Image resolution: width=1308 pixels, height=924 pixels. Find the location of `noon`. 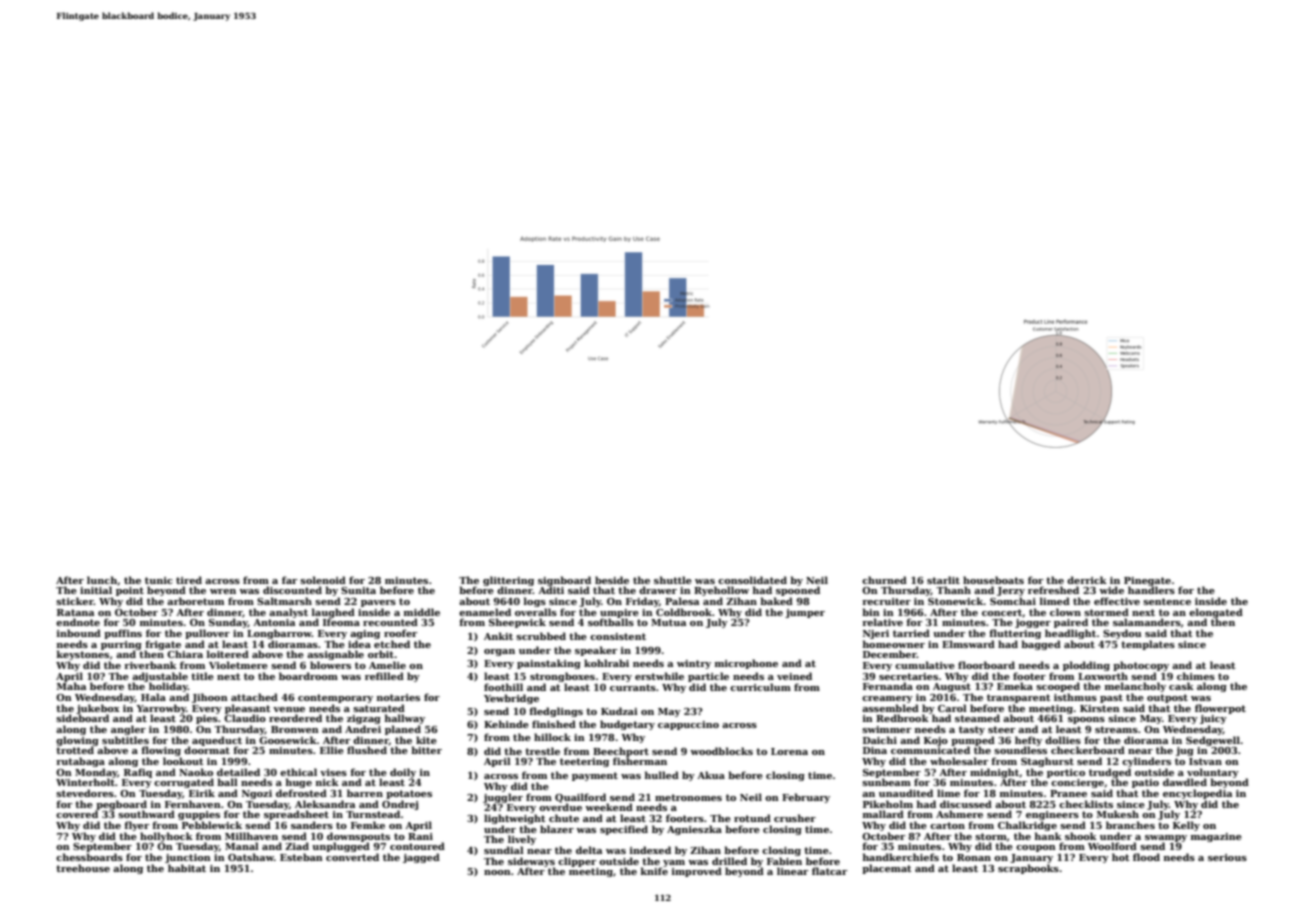

noon is located at coordinates (497, 872).
